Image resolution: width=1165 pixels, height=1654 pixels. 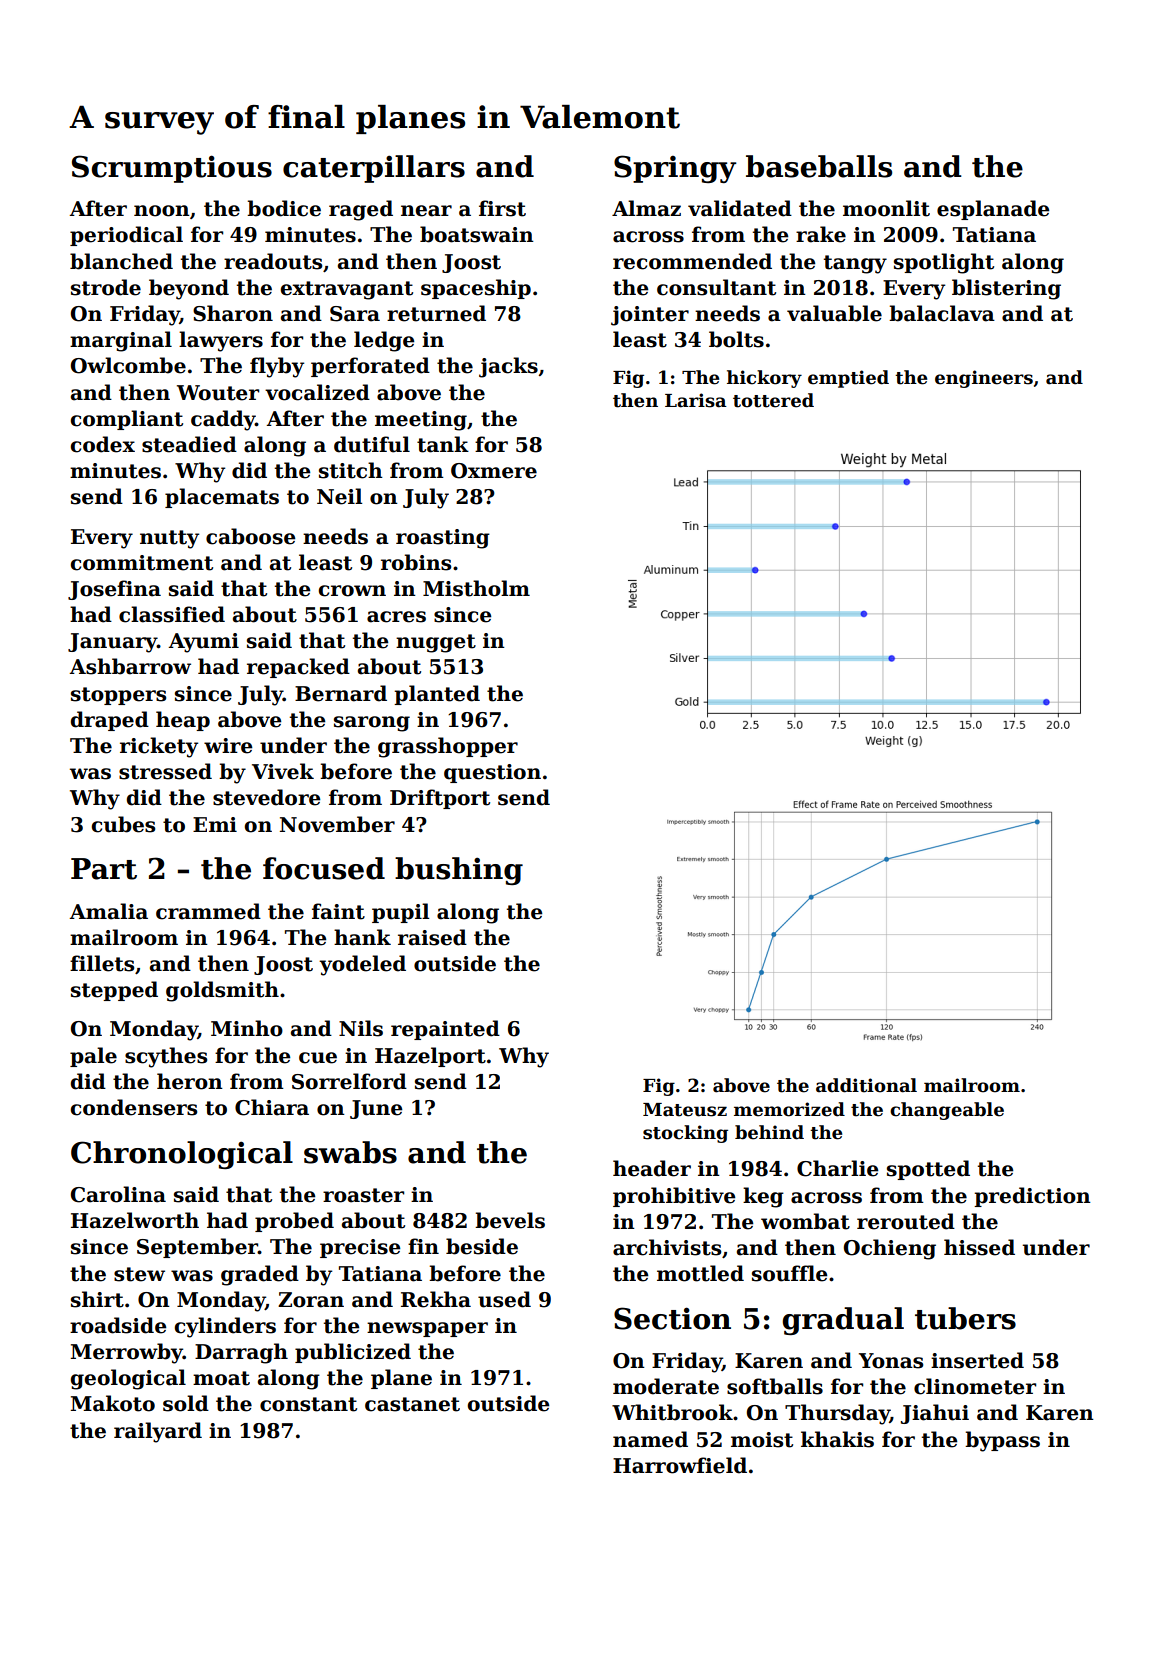 What do you see at coordinates (891, 1361) in the screenshot?
I see `Yonas` at bounding box center [891, 1361].
